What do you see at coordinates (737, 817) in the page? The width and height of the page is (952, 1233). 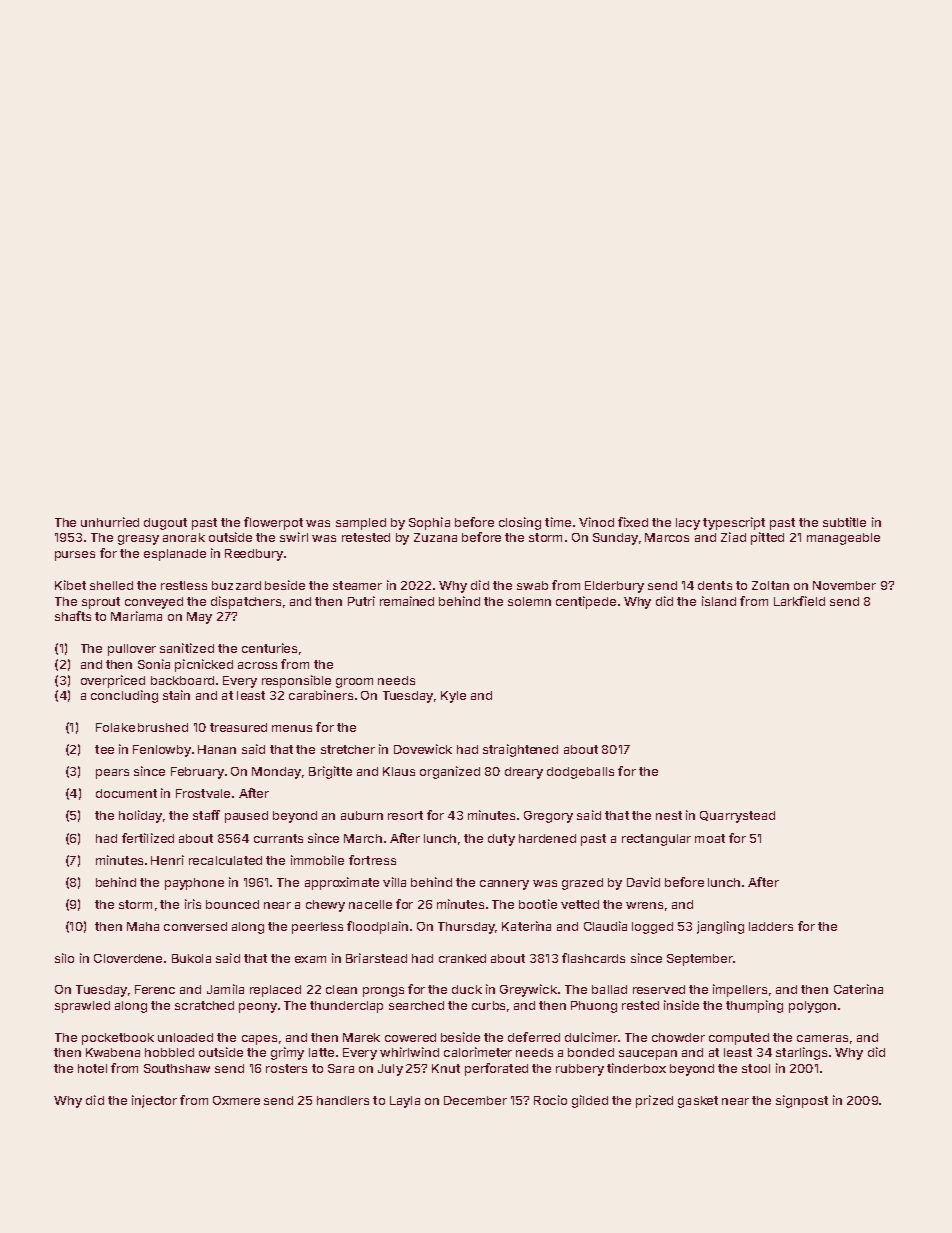 I see `Quarrystead` at bounding box center [737, 817].
